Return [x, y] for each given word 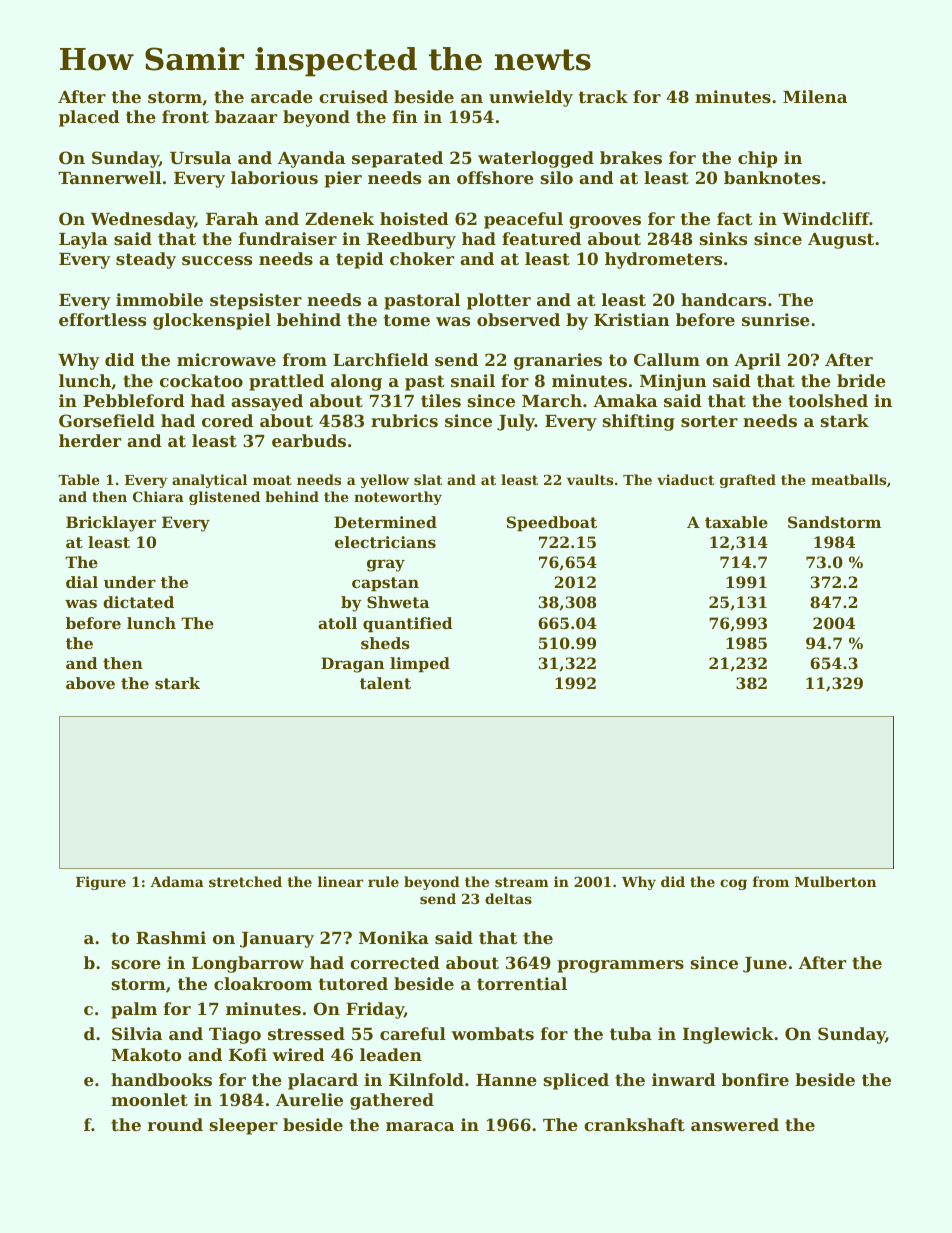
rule [383, 881]
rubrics [404, 420]
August [841, 241]
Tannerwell [109, 177]
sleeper [244, 1126]
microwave [226, 359]
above [90, 683]
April [757, 361]
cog [733, 884]
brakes [631, 157]
